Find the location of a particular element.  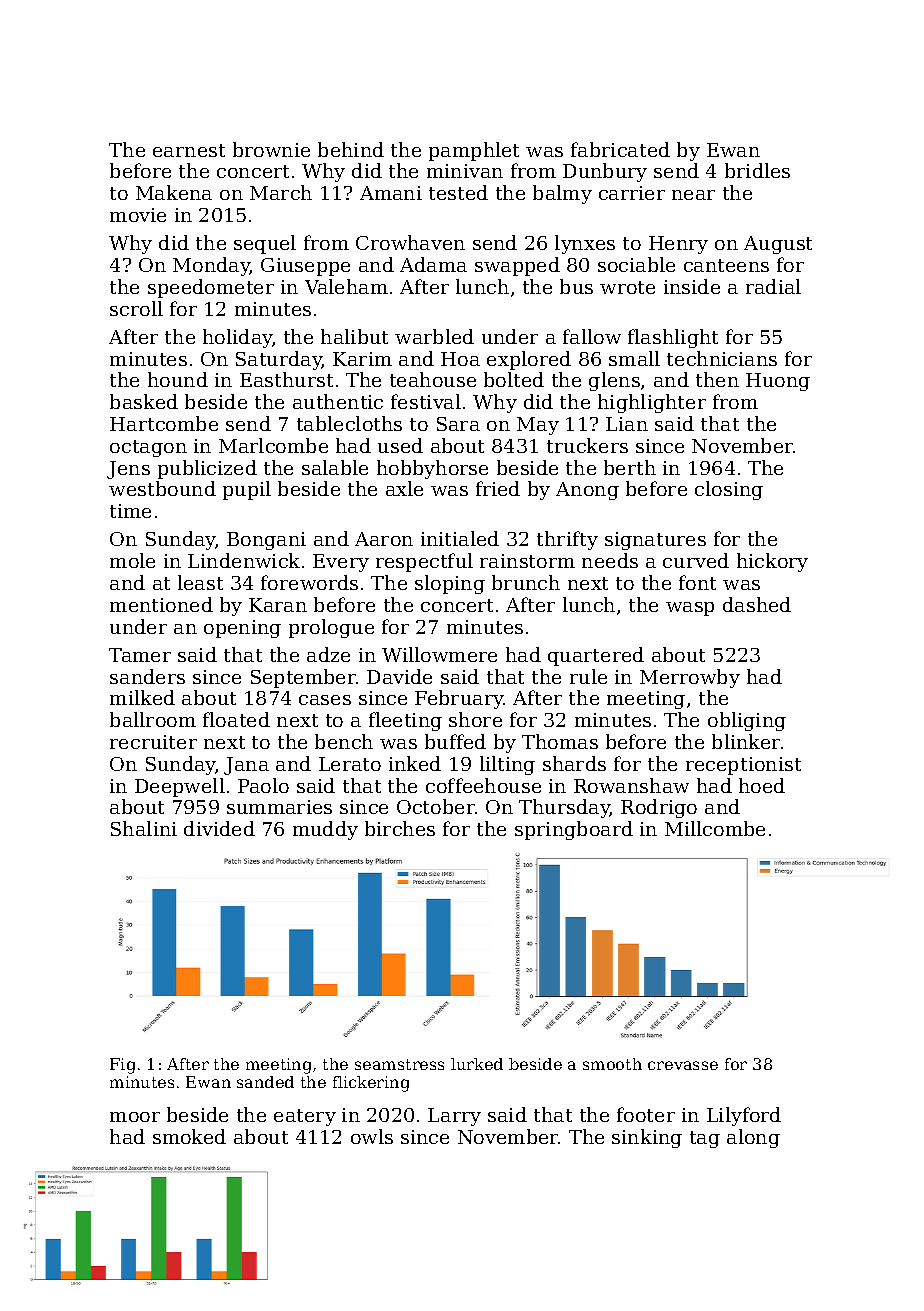

warbled is located at coordinates (434, 336).
